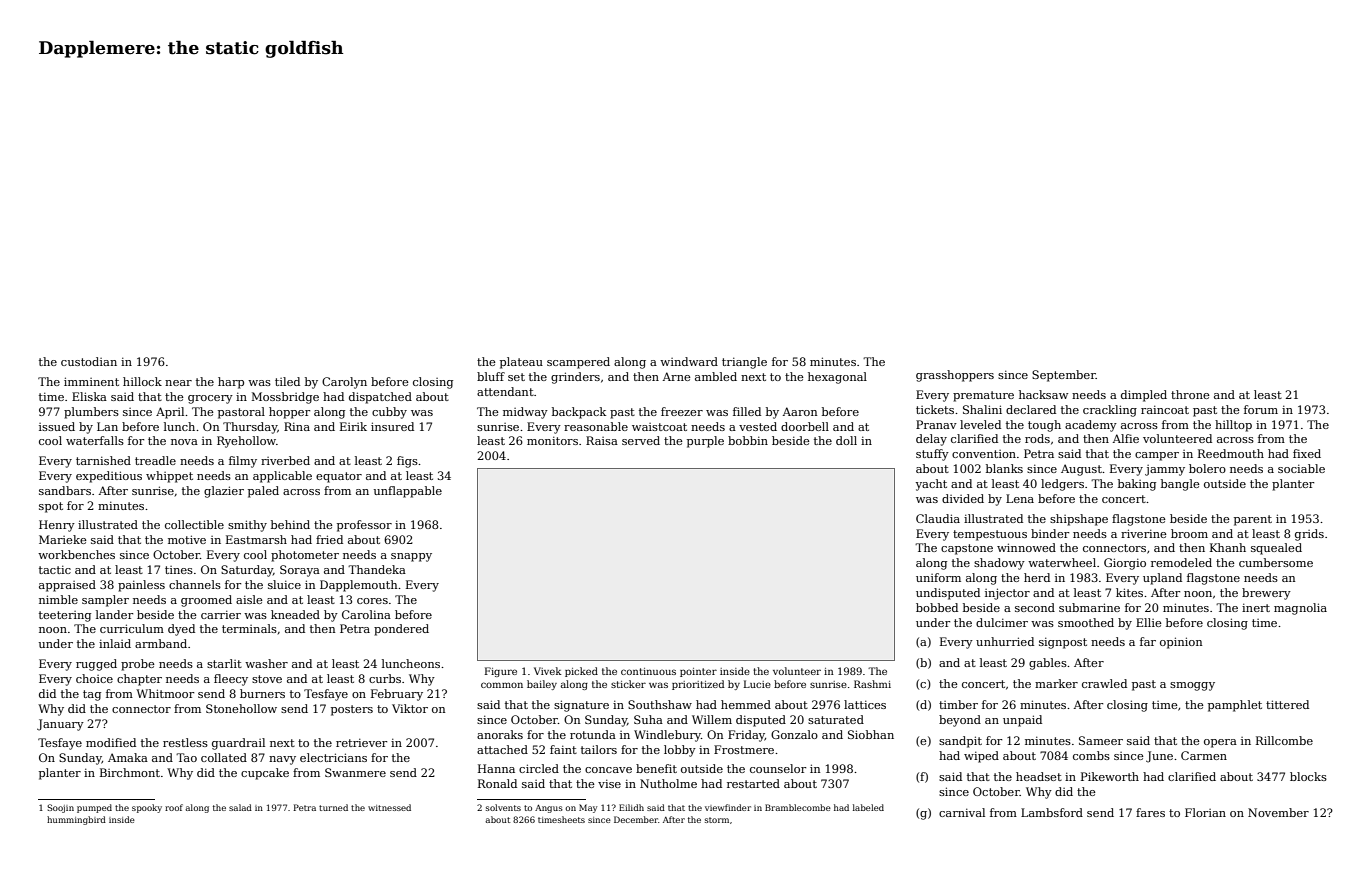  Describe the element at coordinates (800, 411) in the image. I see `Aaron` at that location.
